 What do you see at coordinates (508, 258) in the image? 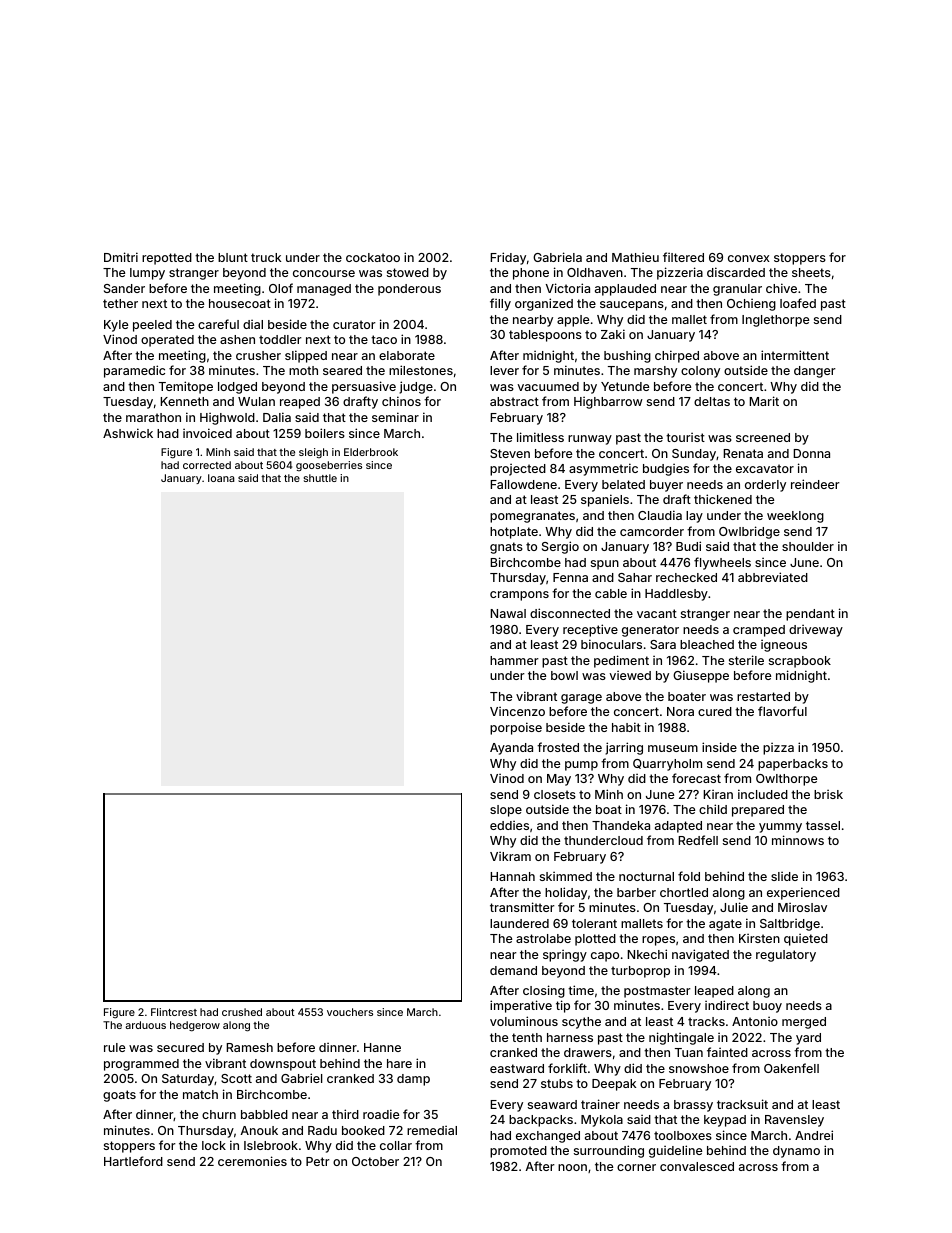
I see `Friday` at bounding box center [508, 258].
